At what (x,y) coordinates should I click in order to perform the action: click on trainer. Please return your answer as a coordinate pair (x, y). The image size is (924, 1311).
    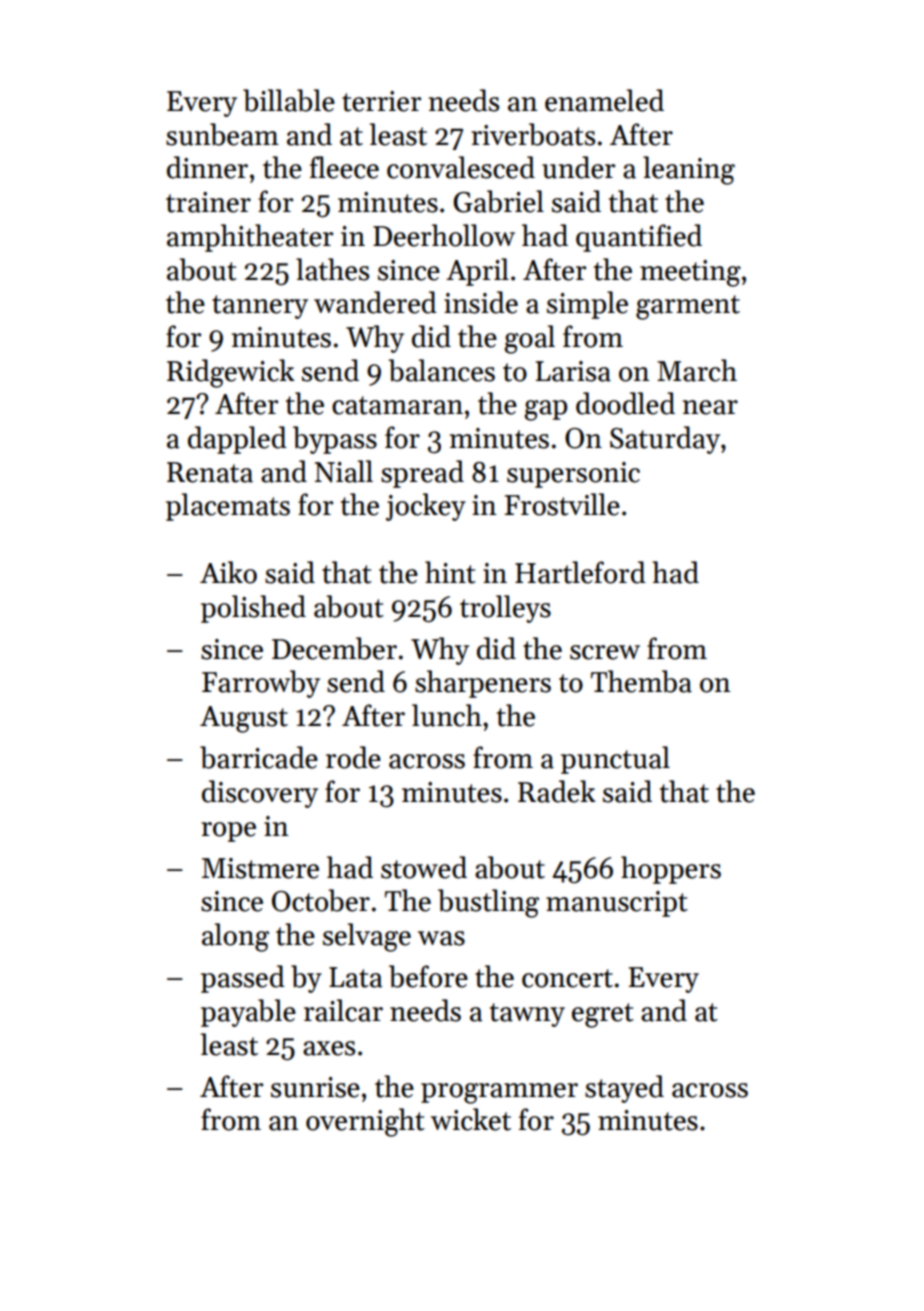
    Looking at the image, I should click on (208, 202).
